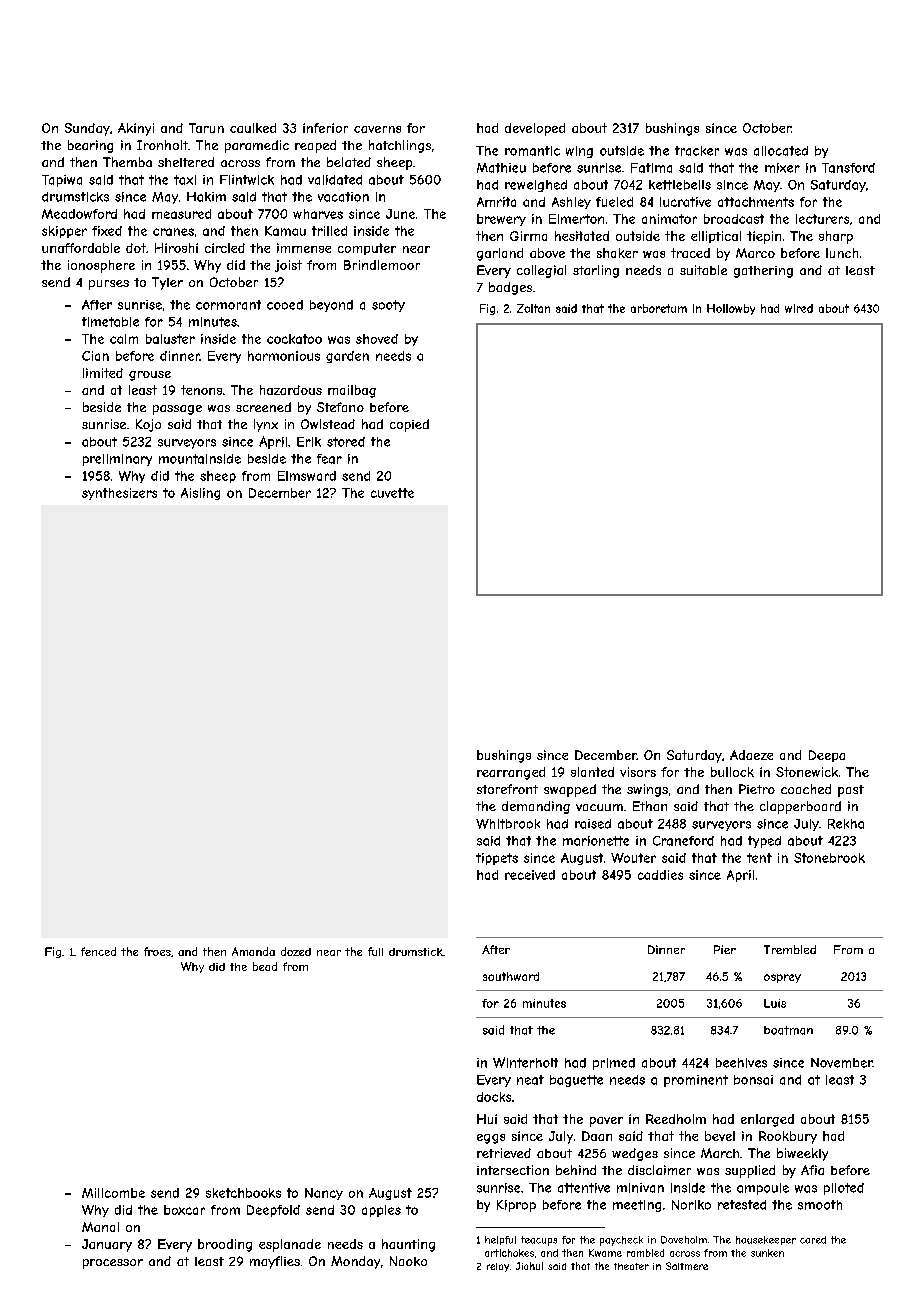 The image size is (924, 1308). Describe the element at coordinates (532, 151) in the page. I see `romantic` at that location.
